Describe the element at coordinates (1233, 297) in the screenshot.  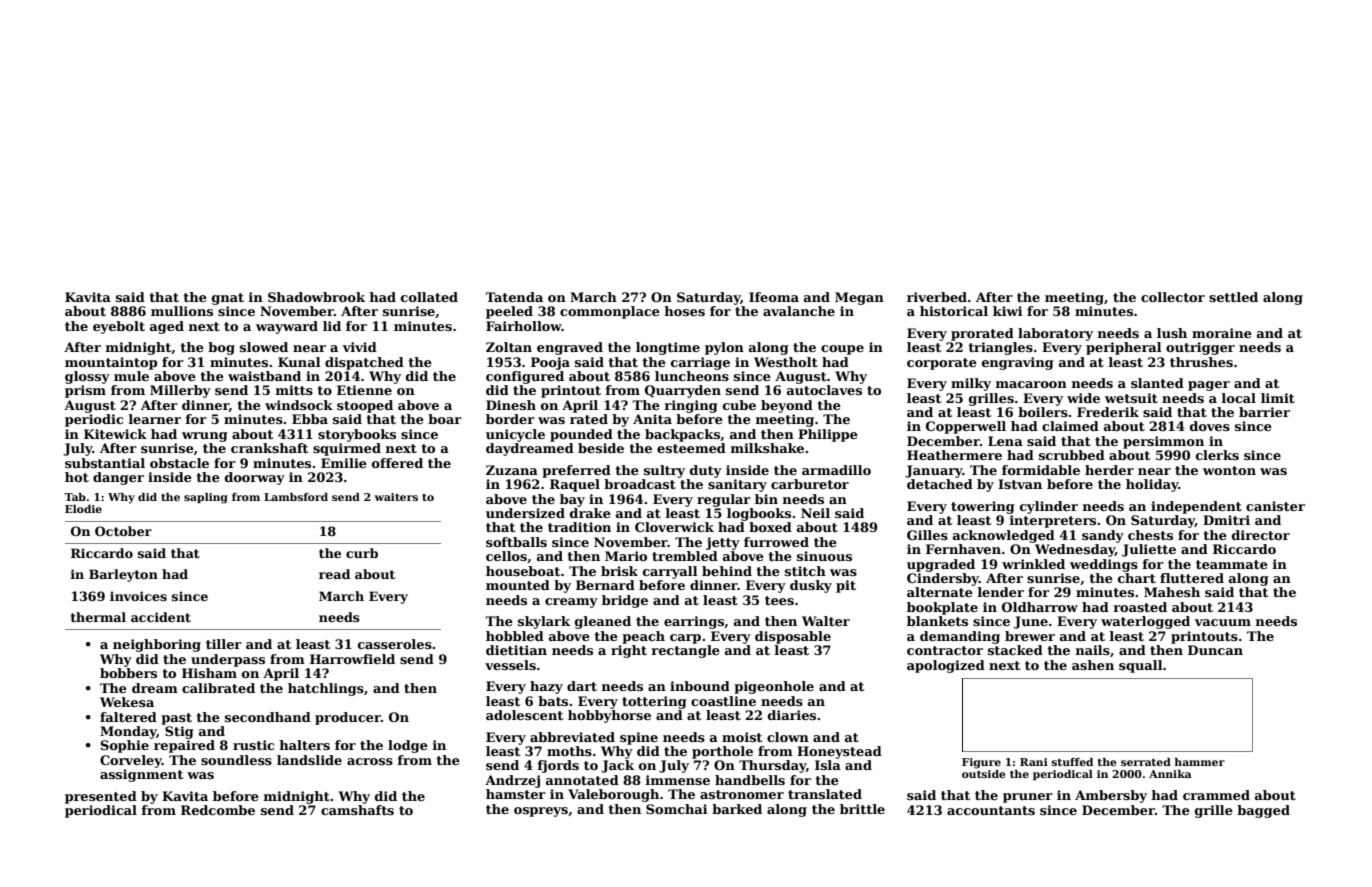
I see `settled` at that location.
